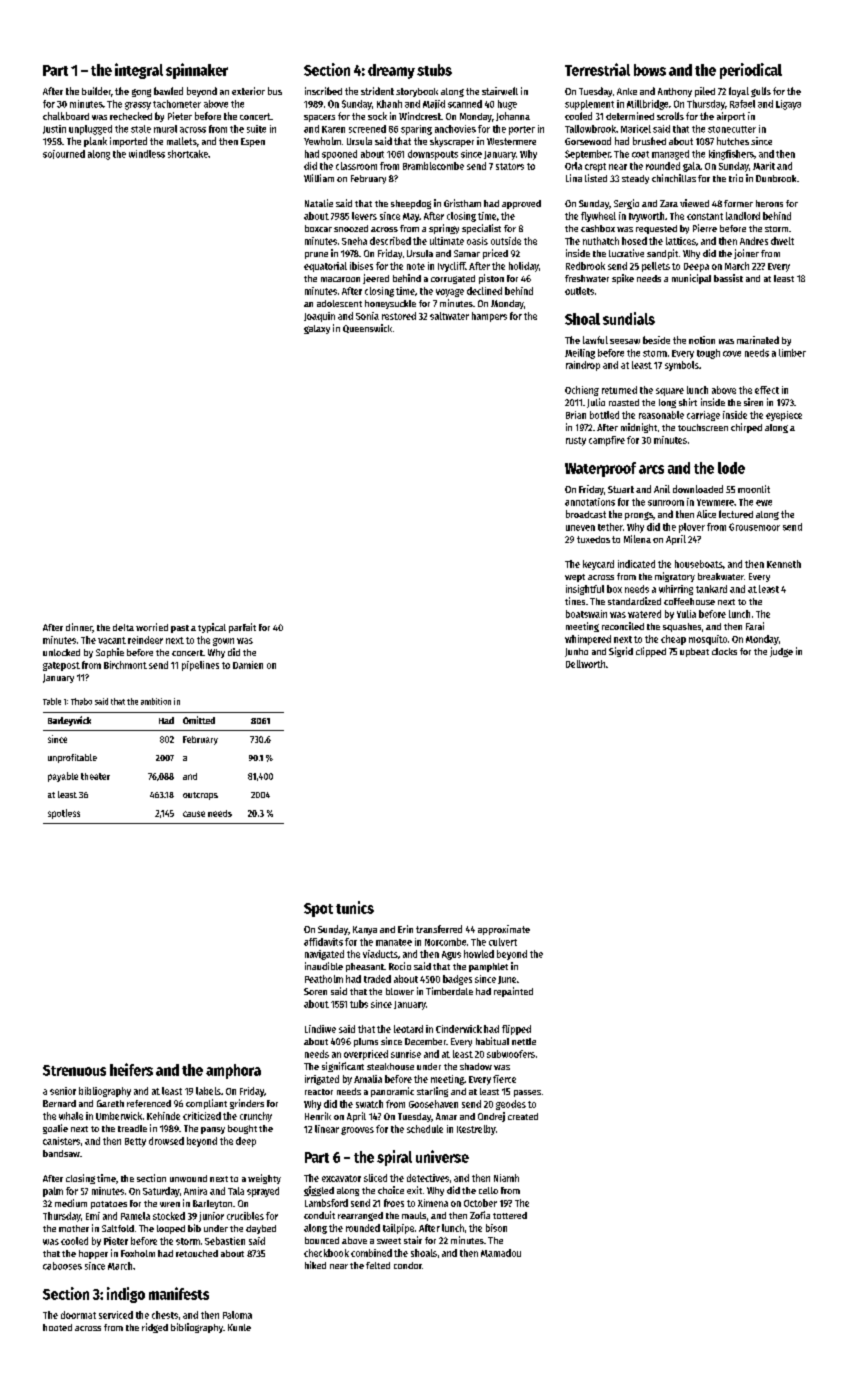  What do you see at coordinates (580, 528) in the image?
I see `uneven` at bounding box center [580, 528].
